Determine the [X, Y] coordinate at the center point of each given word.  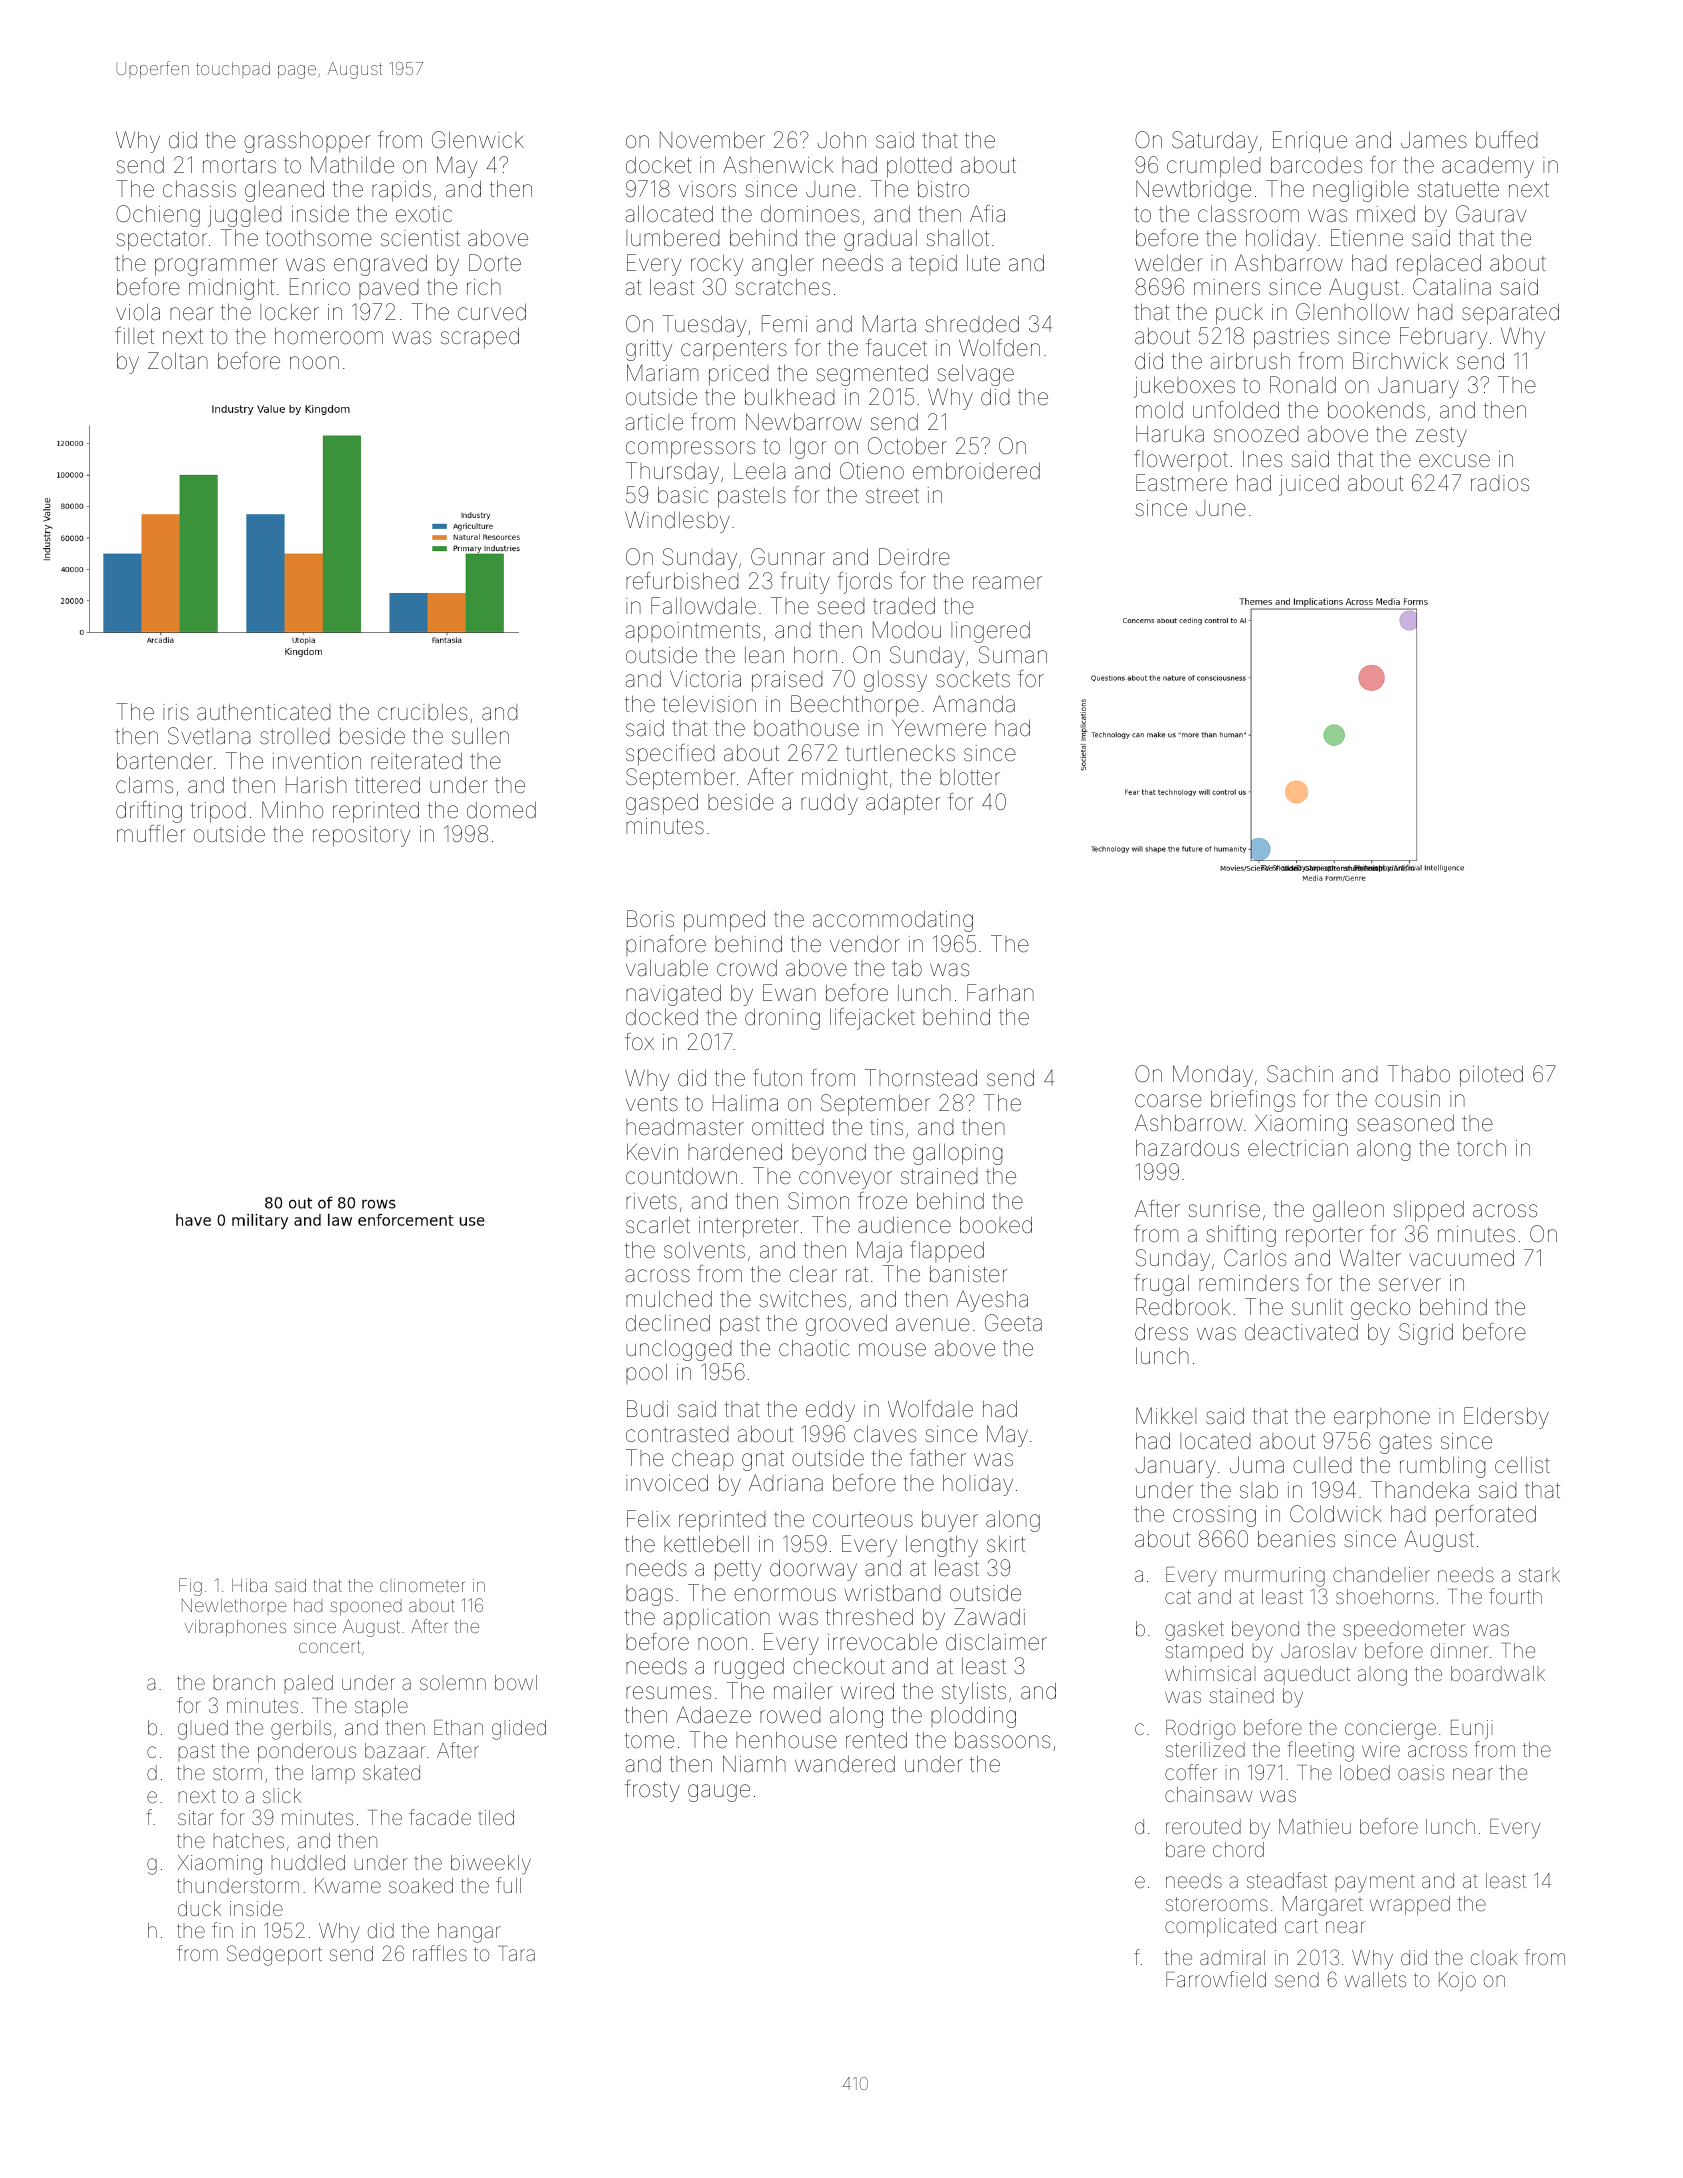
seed [840, 606]
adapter [903, 804]
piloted [1491, 1076]
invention [317, 761]
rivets [651, 1201]
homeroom [329, 336]
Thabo [1418, 1073]
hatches [249, 1841]
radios [1500, 483]
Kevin [652, 1151]
